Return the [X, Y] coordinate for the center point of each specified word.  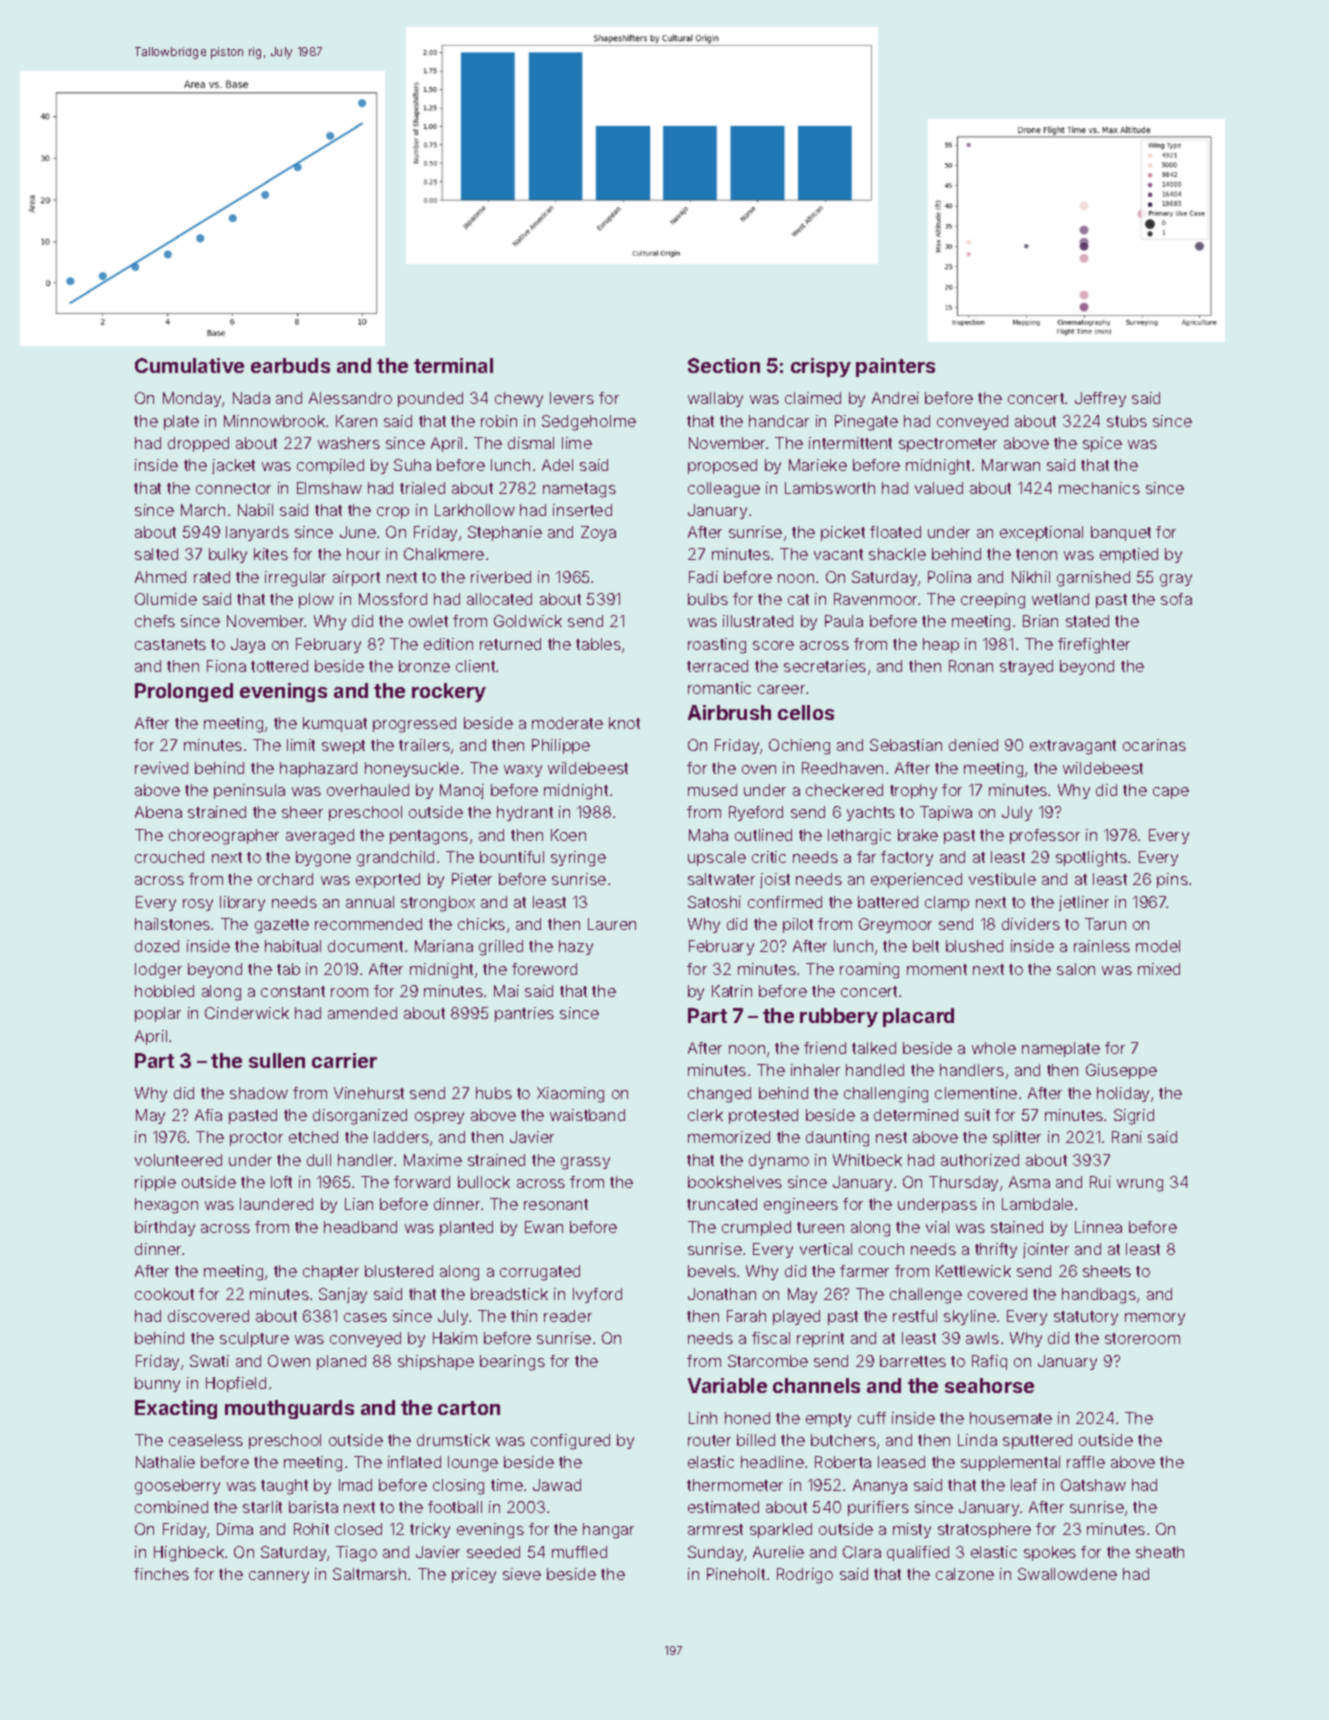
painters [895, 367]
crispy [821, 367]
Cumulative [189, 365]
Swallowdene [1067, 1574]
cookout [164, 1294]
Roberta [843, 1462]
